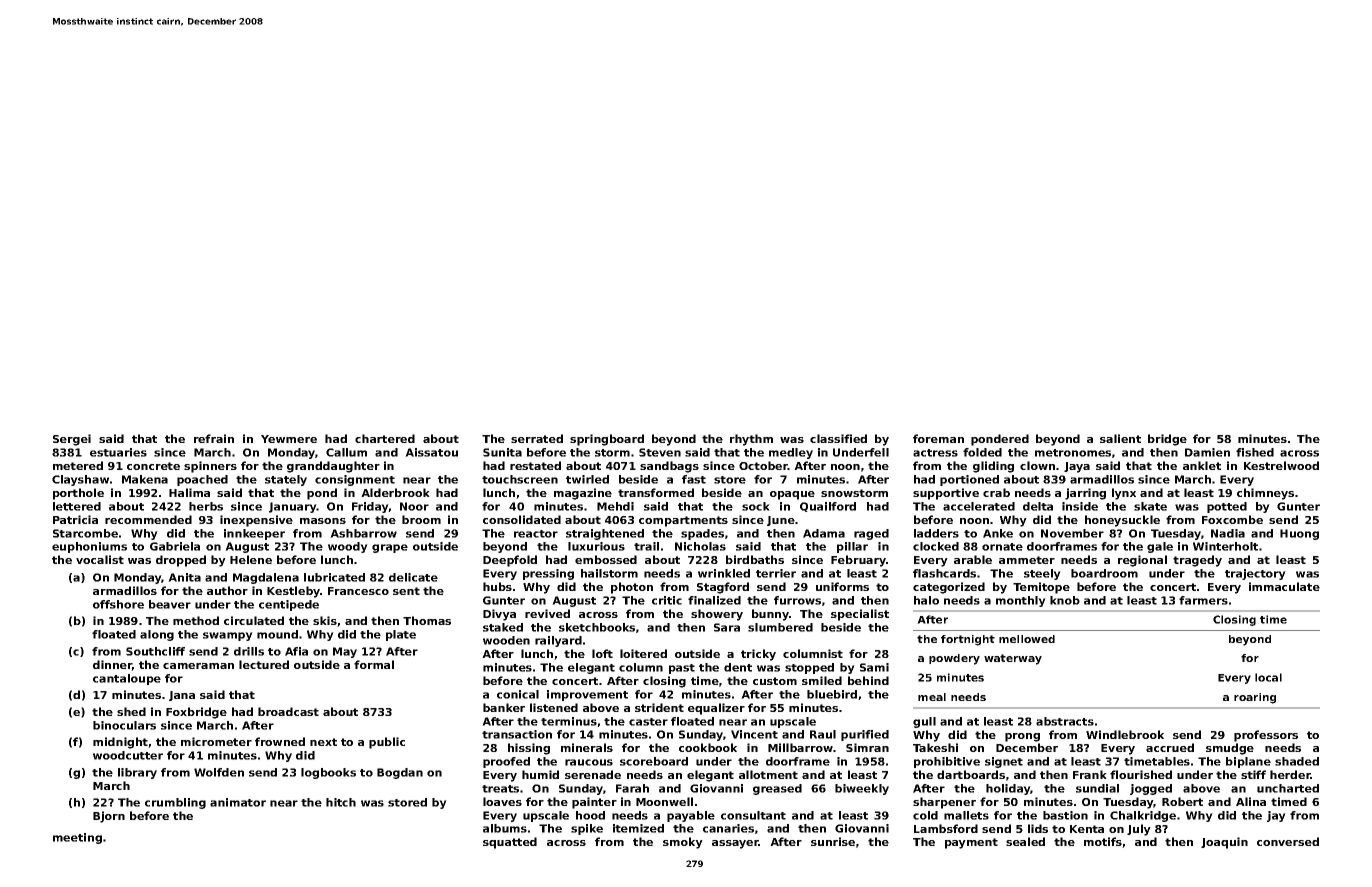 The width and height of the document is (1372, 887). I want to click on meeting, so click(77, 838).
